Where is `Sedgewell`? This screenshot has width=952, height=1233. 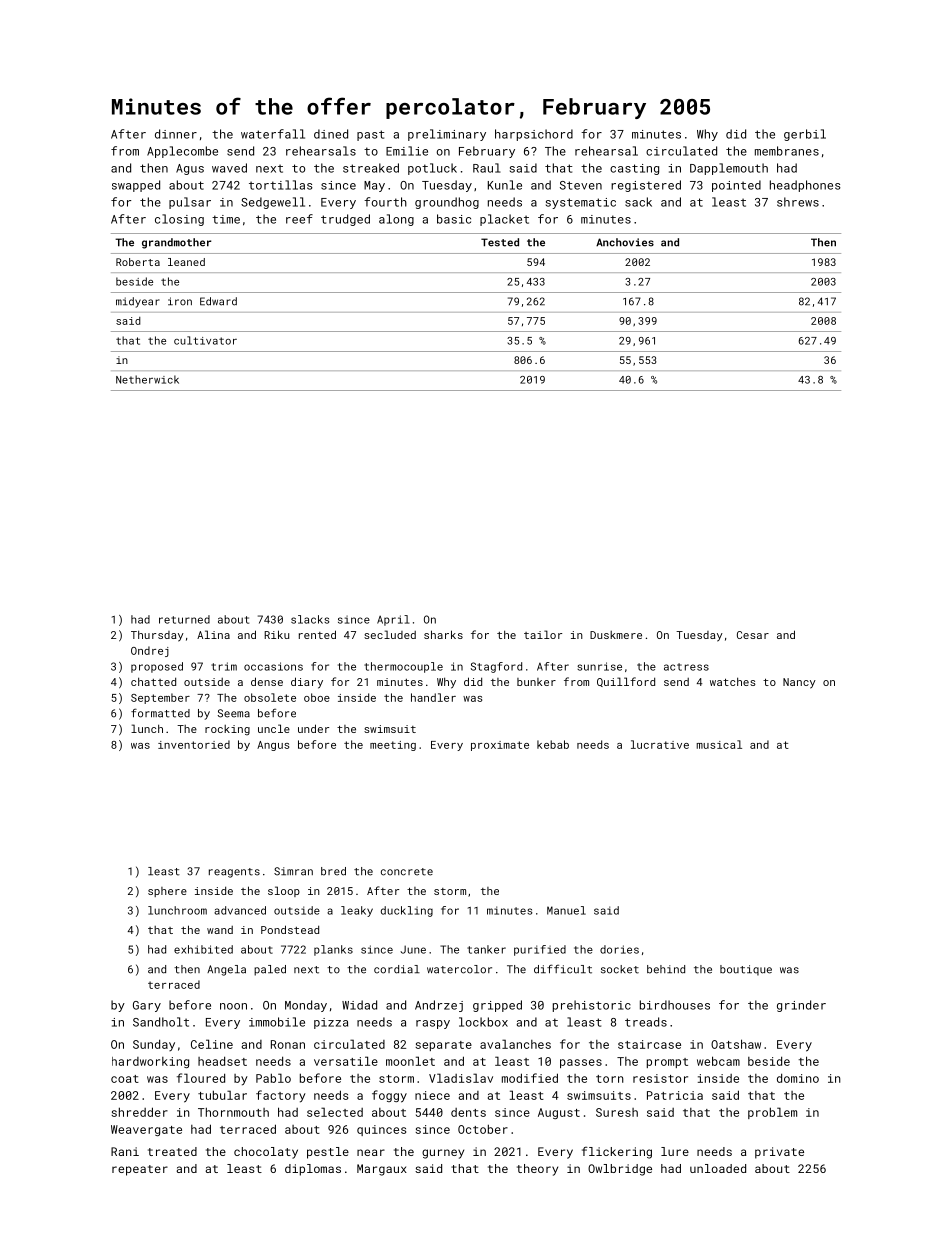 Sedgewell is located at coordinates (273, 203).
